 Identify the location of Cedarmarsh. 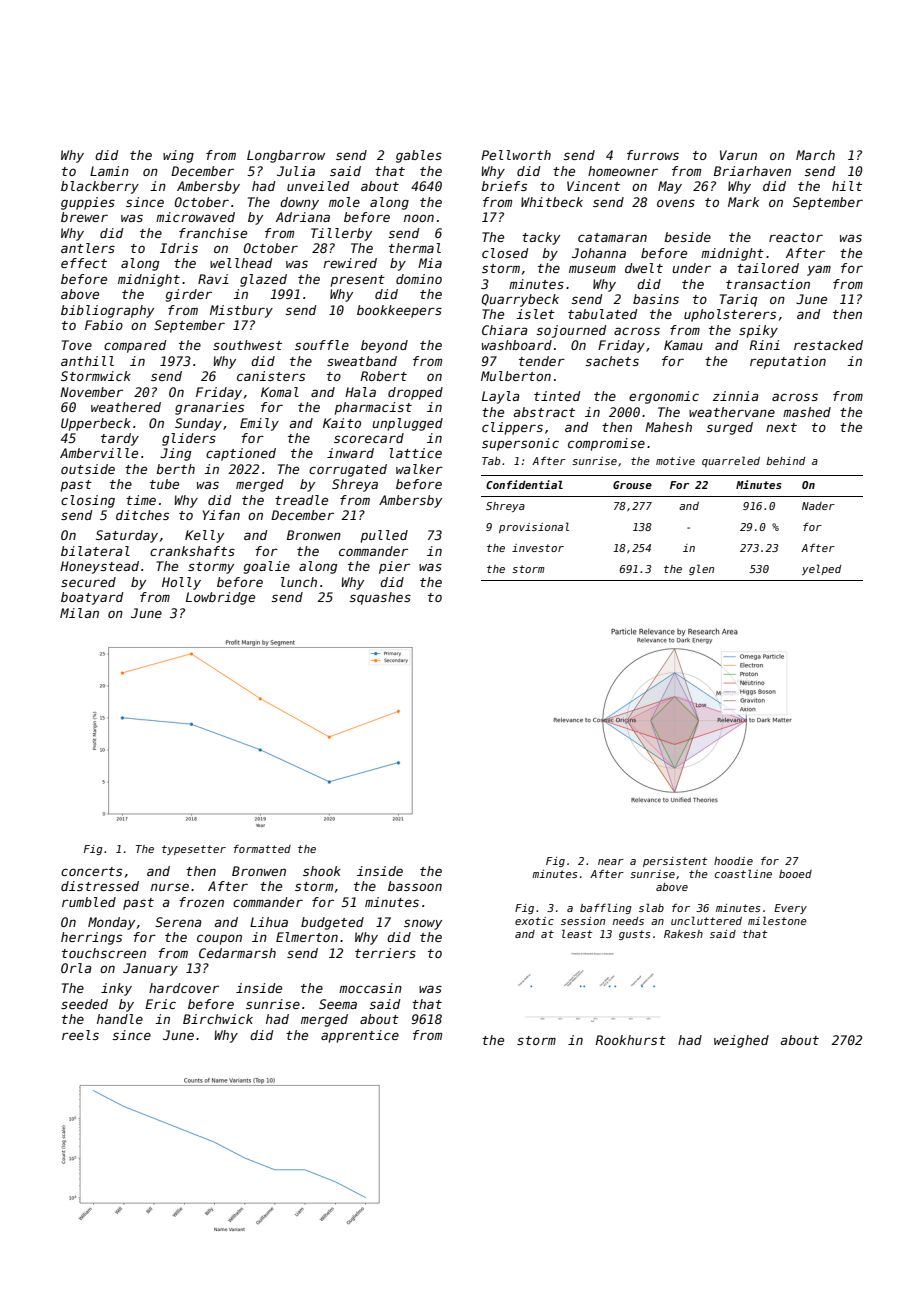
(237, 953).
